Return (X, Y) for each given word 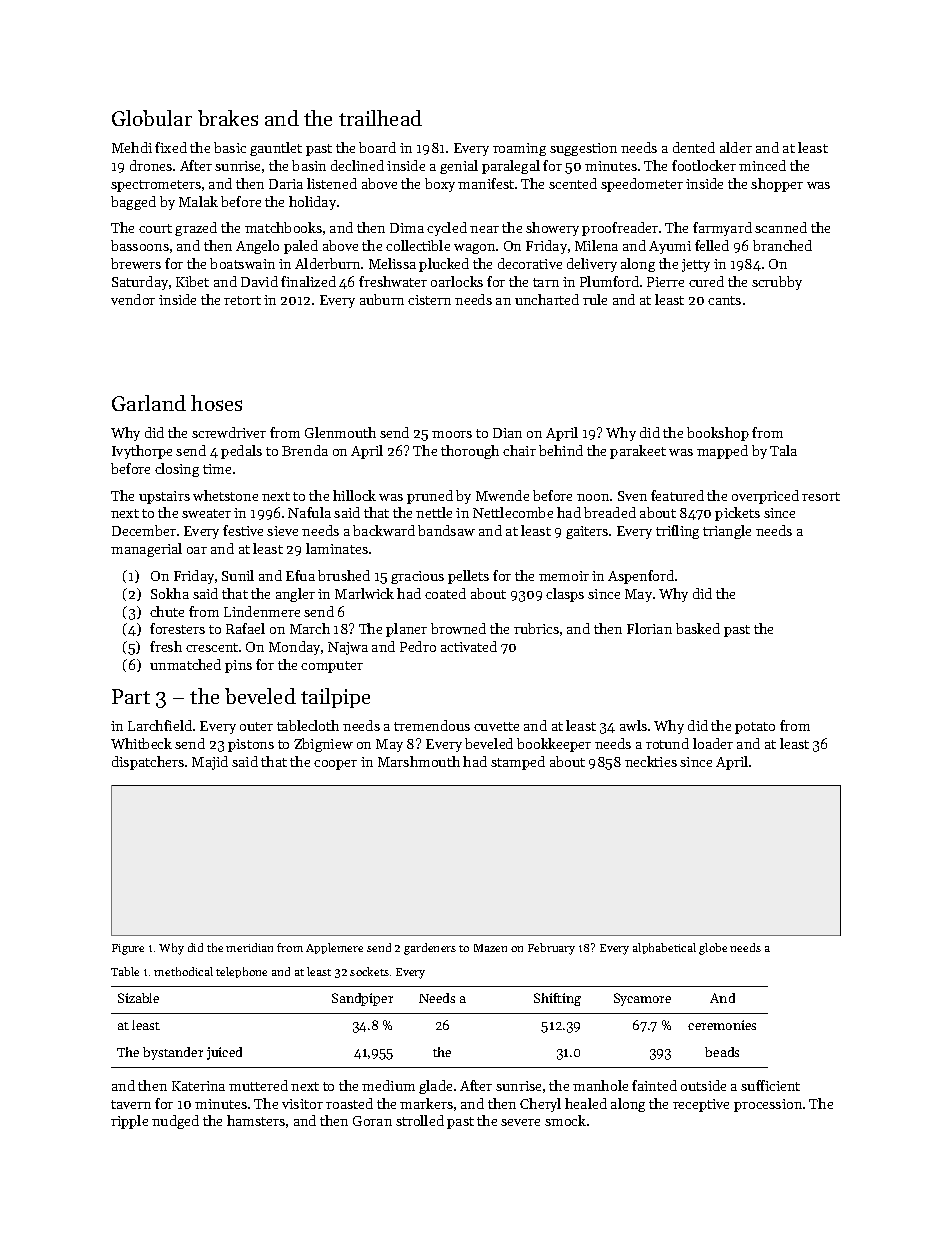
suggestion (583, 149)
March (310, 628)
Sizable (138, 998)
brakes (228, 118)
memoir (564, 576)
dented (694, 147)
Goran (372, 1121)
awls (633, 725)
